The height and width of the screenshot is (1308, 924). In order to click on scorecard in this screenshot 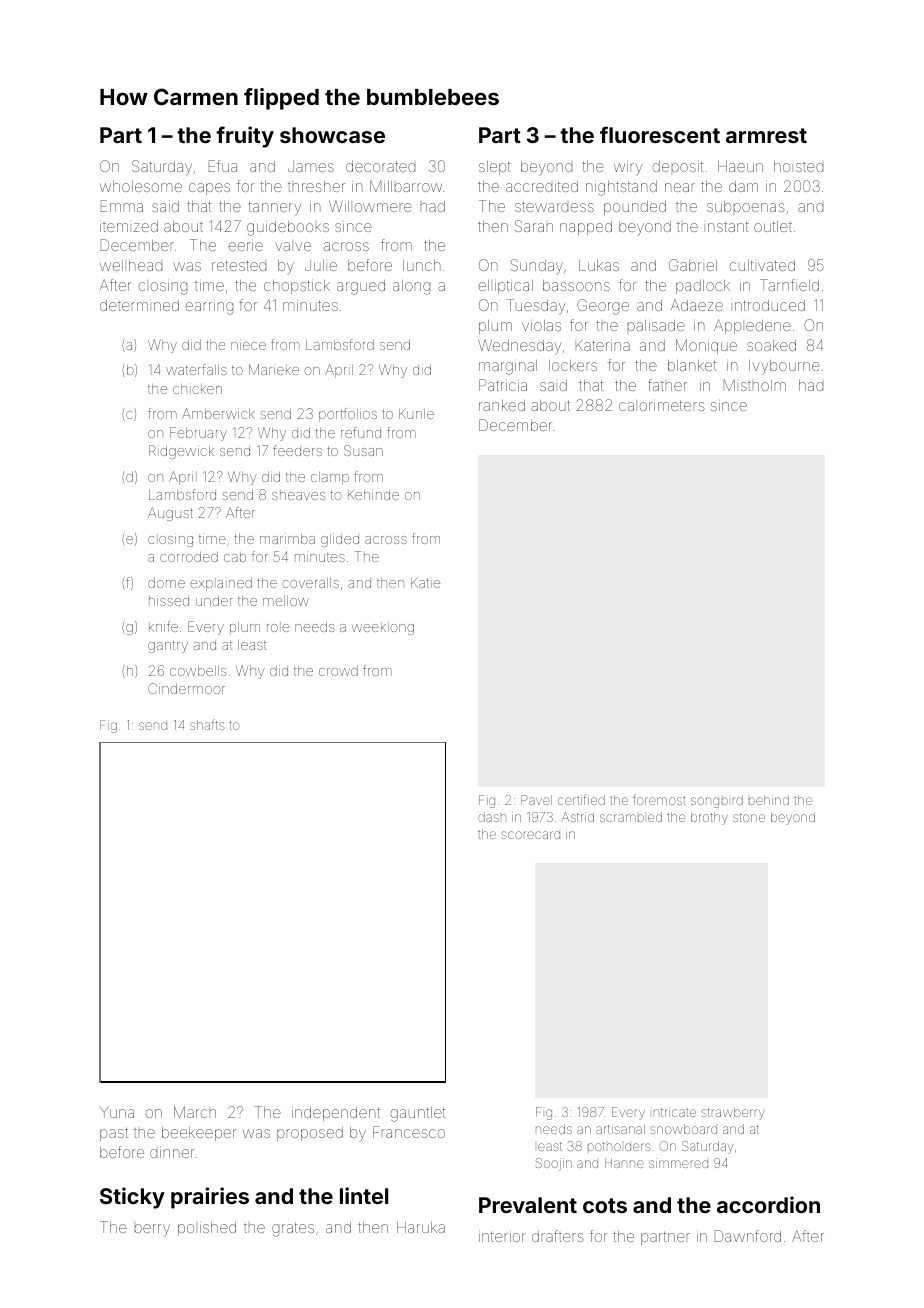, I will do `click(530, 835)`.
